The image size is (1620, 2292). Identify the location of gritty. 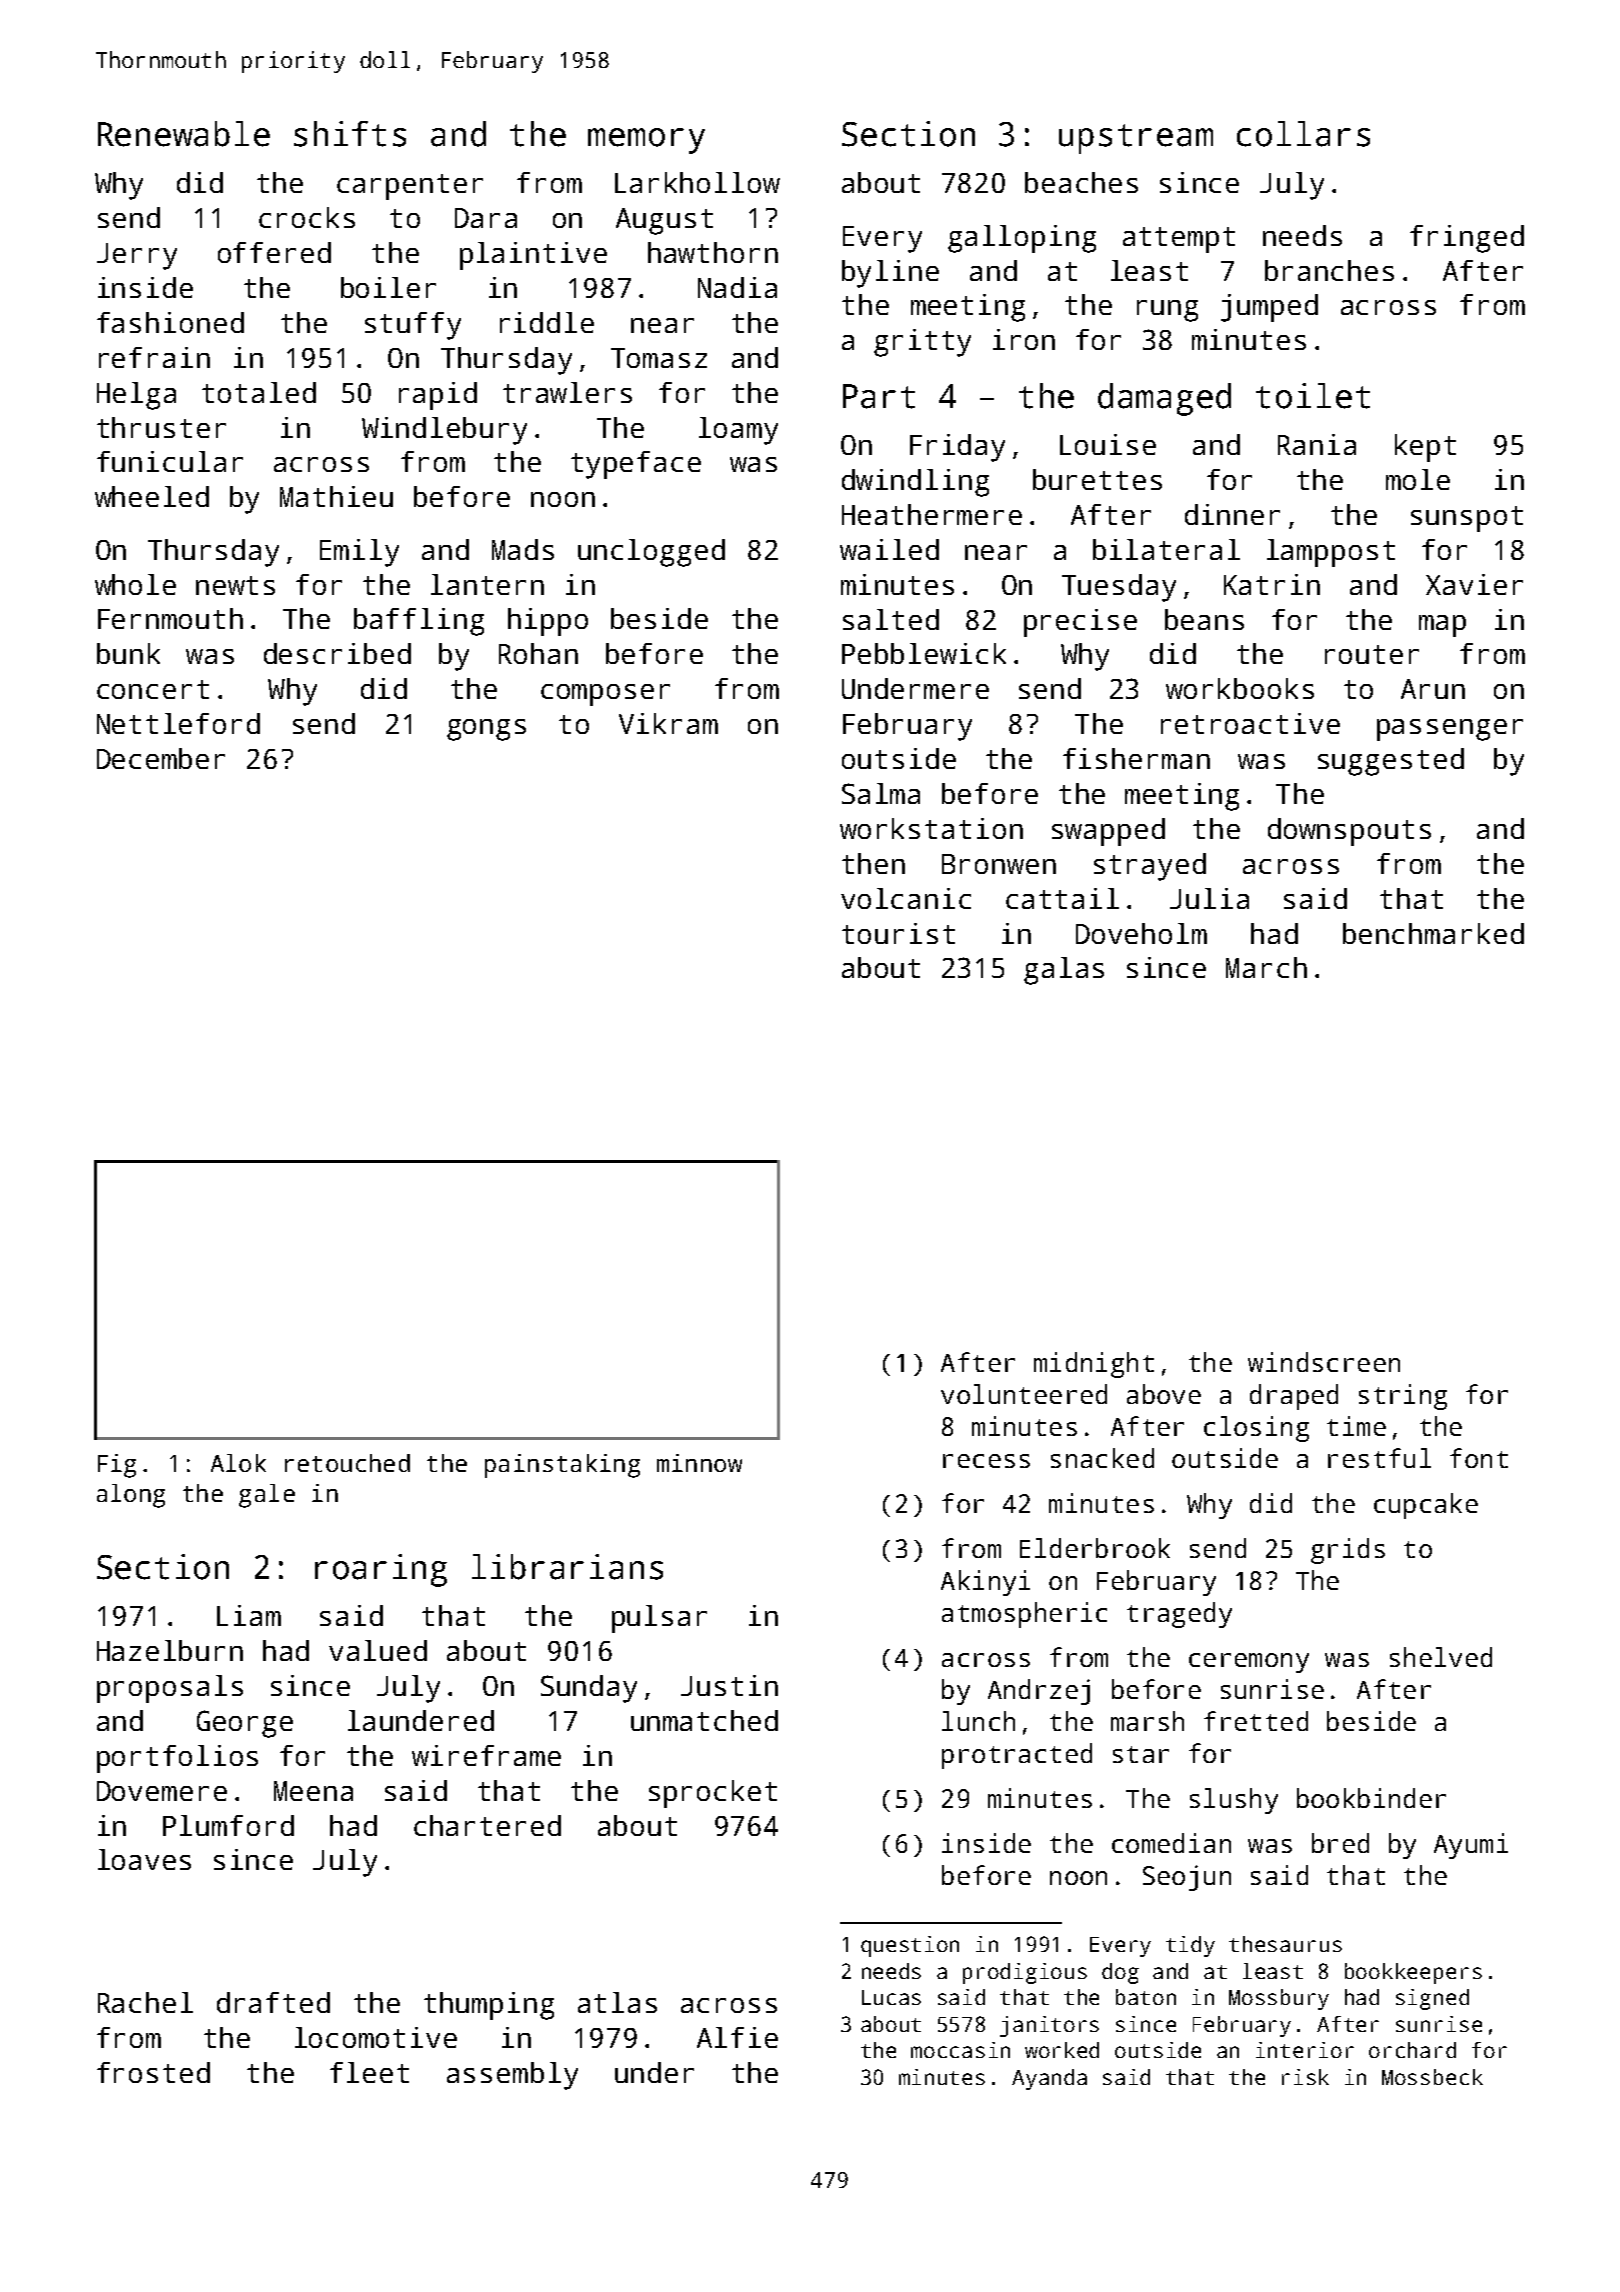
(922, 343).
